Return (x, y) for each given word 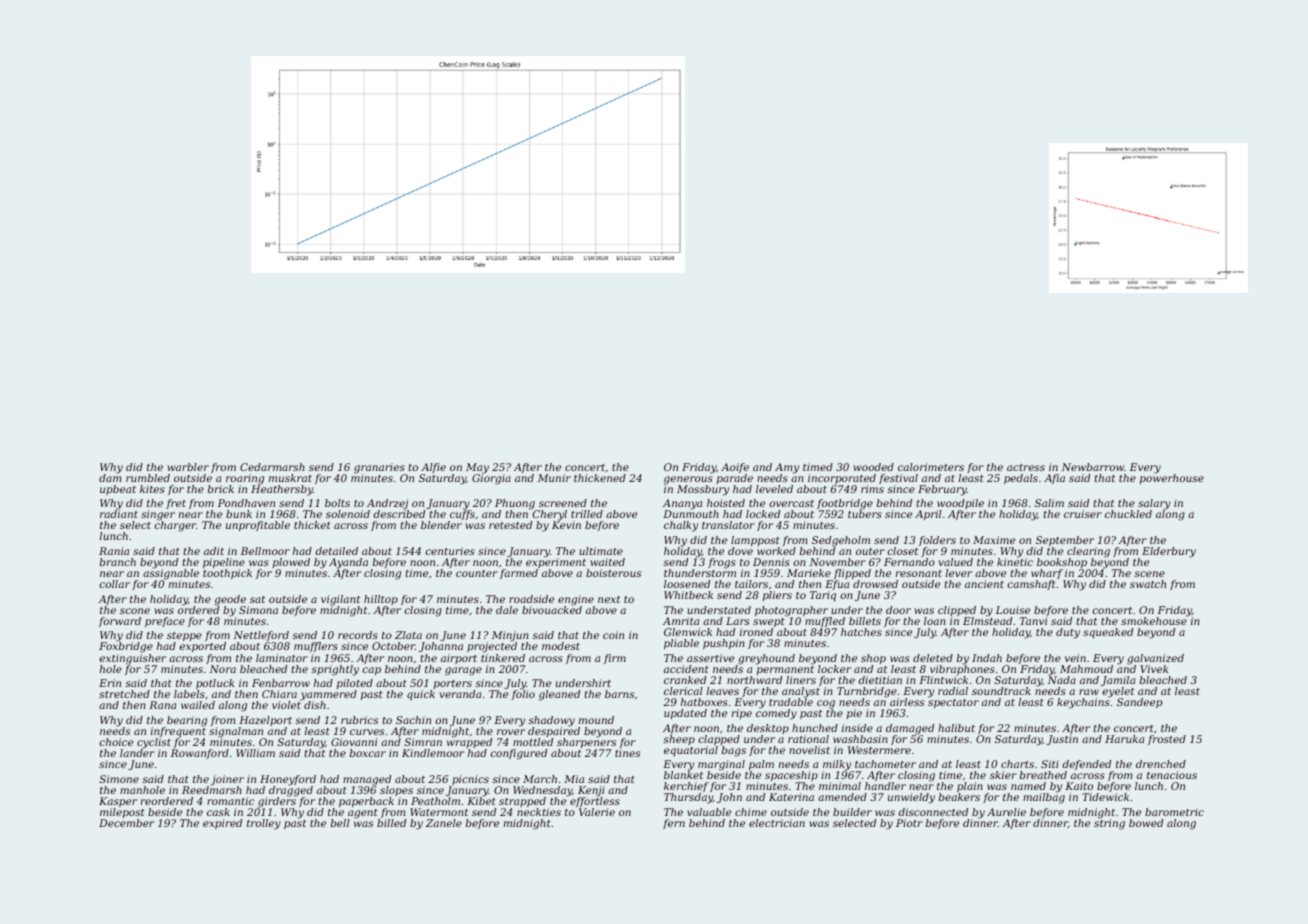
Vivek (1154, 669)
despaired (554, 732)
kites (152, 489)
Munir (554, 478)
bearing (187, 721)
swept (769, 622)
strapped (522, 802)
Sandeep (1139, 703)
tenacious (1172, 775)
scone (135, 611)
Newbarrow (1093, 467)
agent (363, 814)
